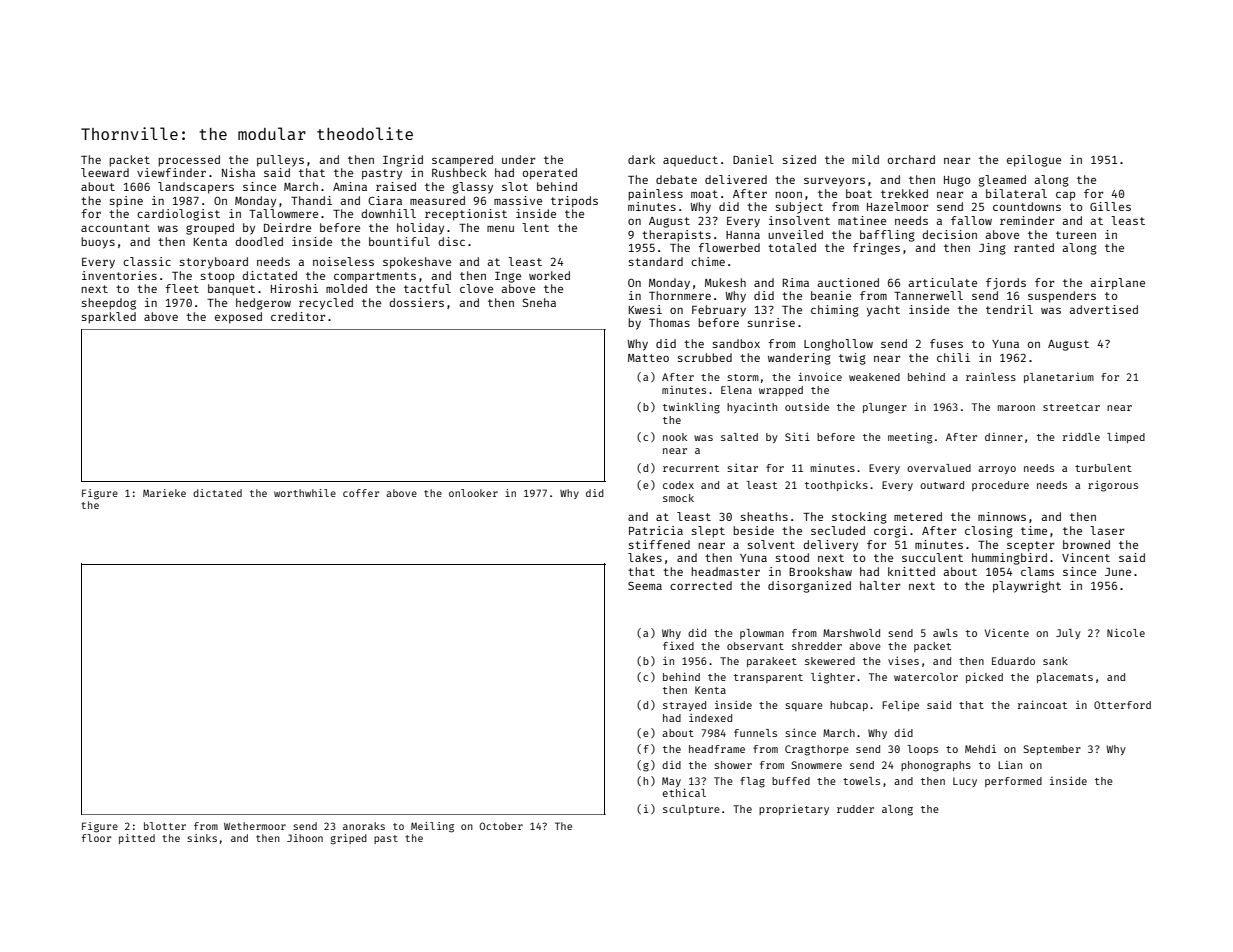  Describe the element at coordinates (1034, 161) in the screenshot. I see `epilogue` at that location.
